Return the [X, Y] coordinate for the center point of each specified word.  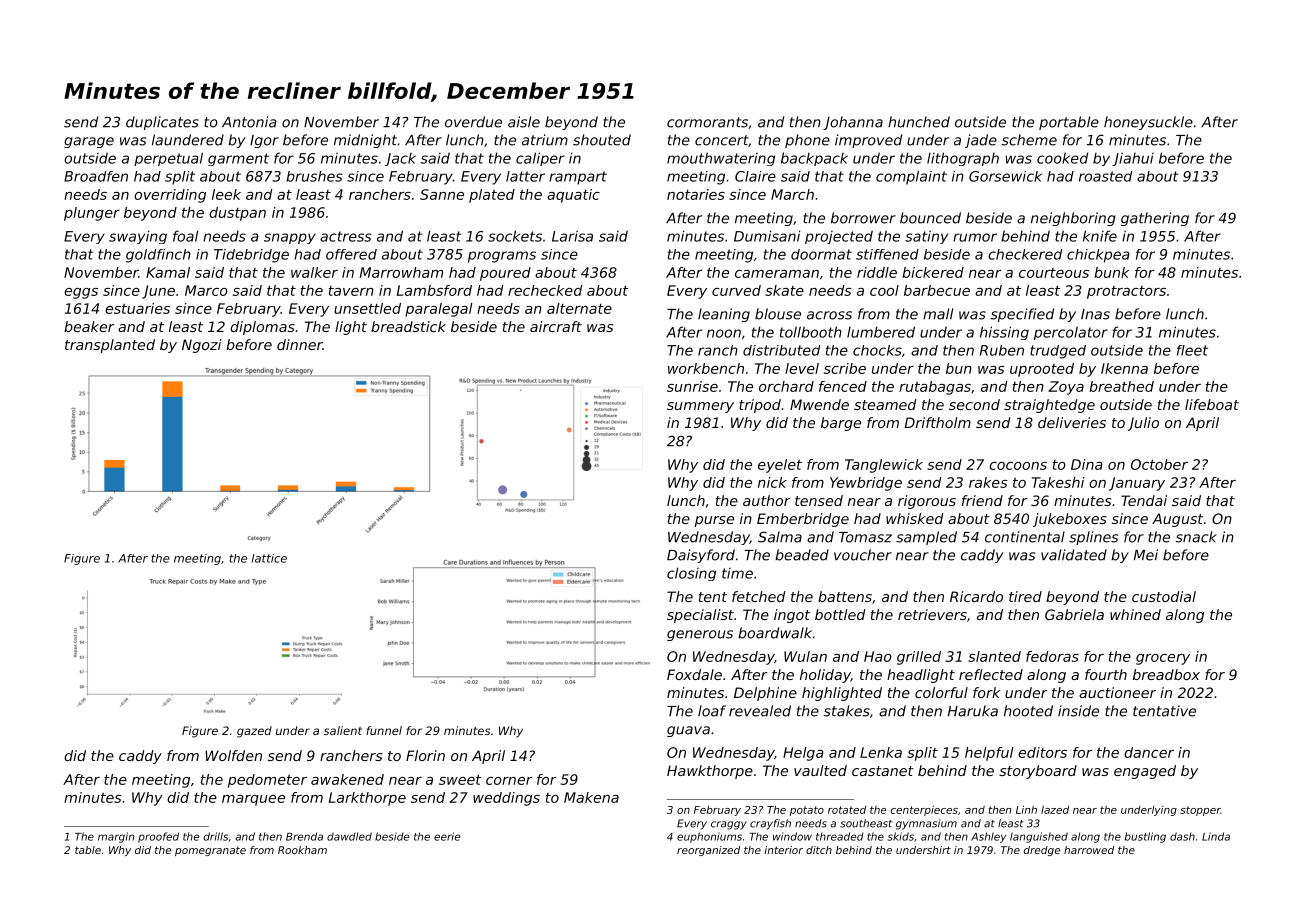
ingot [792, 616]
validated [1074, 555]
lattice [269, 558]
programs [502, 257]
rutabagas [935, 388]
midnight [365, 141]
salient [343, 730]
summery [700, 407]
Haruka [973, 711]
